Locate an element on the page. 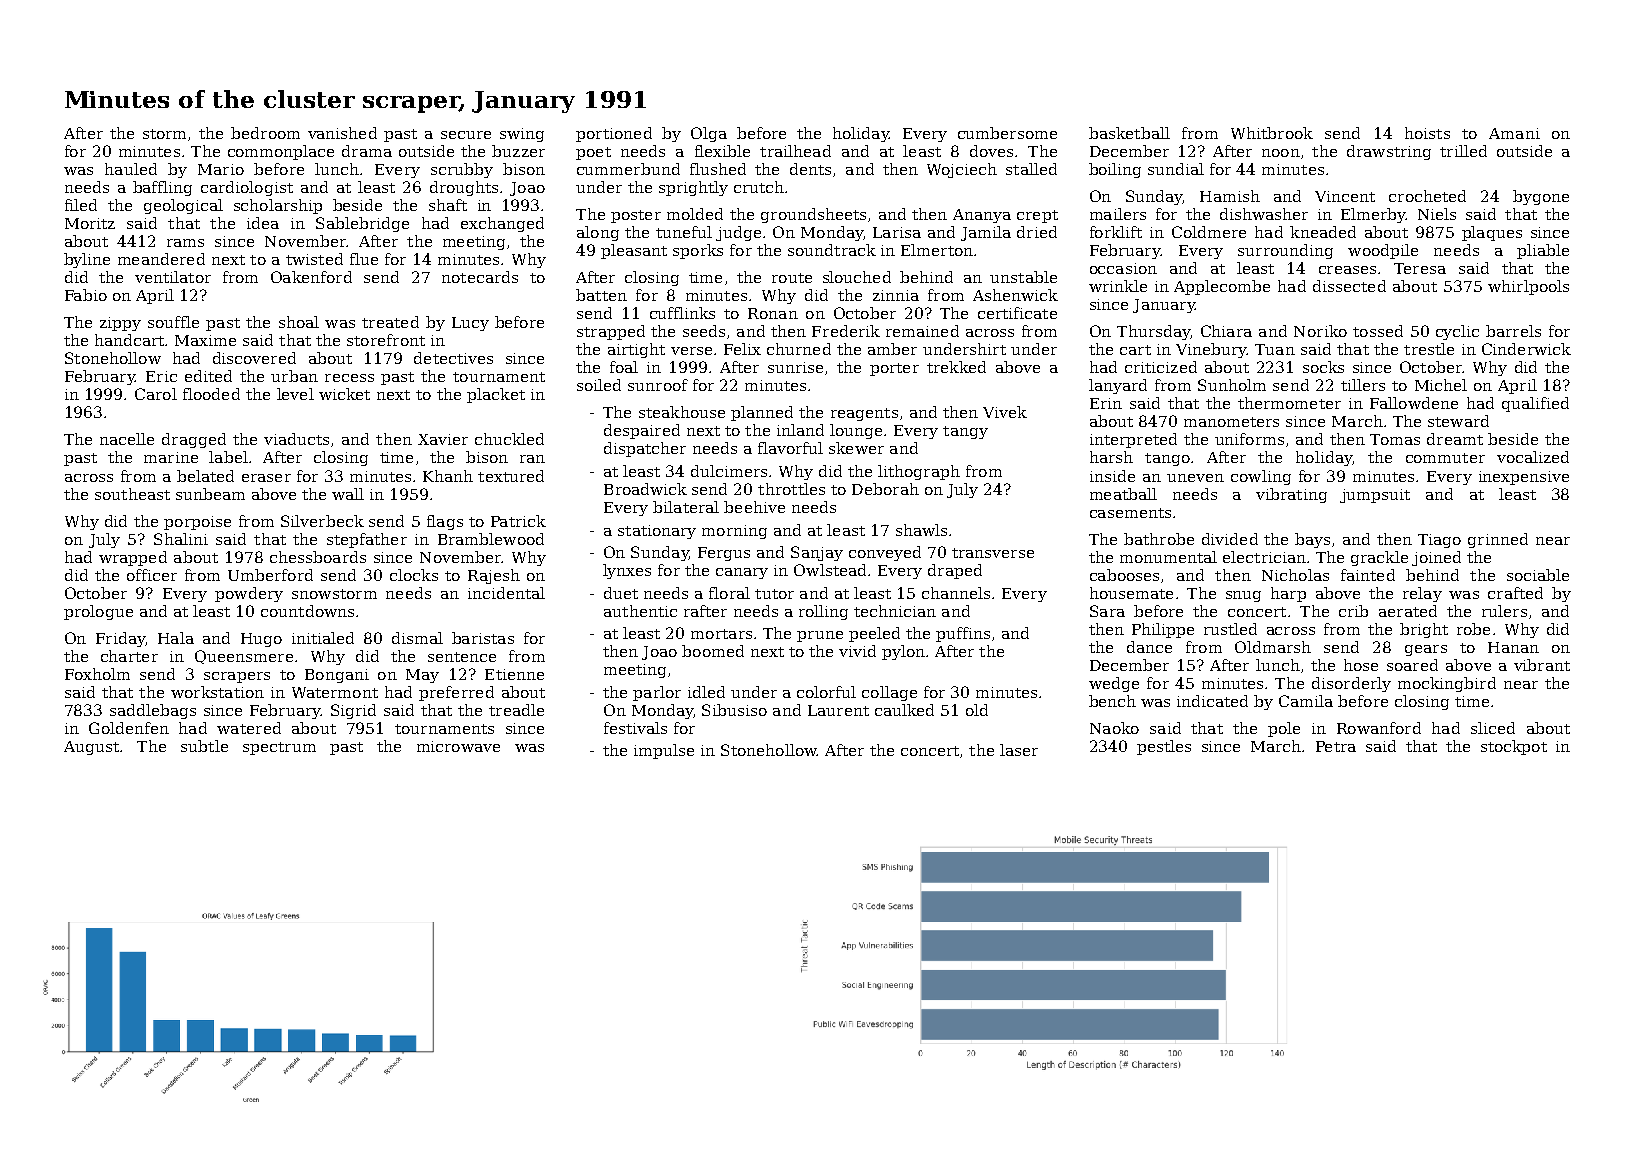 This image has width=1634, height=1155. Xavier is located at coordinates (443, 439).
